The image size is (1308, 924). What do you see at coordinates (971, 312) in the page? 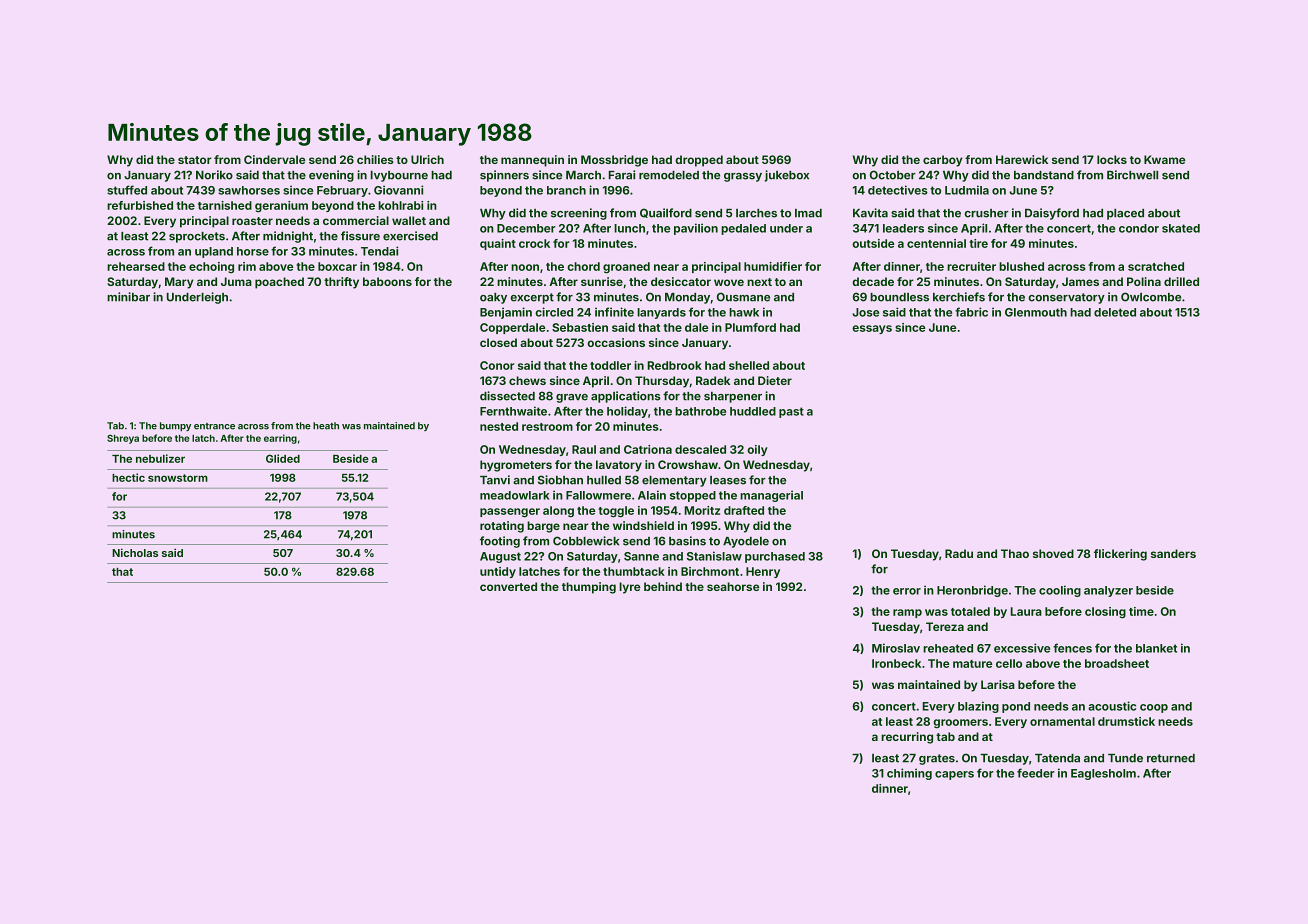
I see `fabric` at bounding box center [971, 312].
